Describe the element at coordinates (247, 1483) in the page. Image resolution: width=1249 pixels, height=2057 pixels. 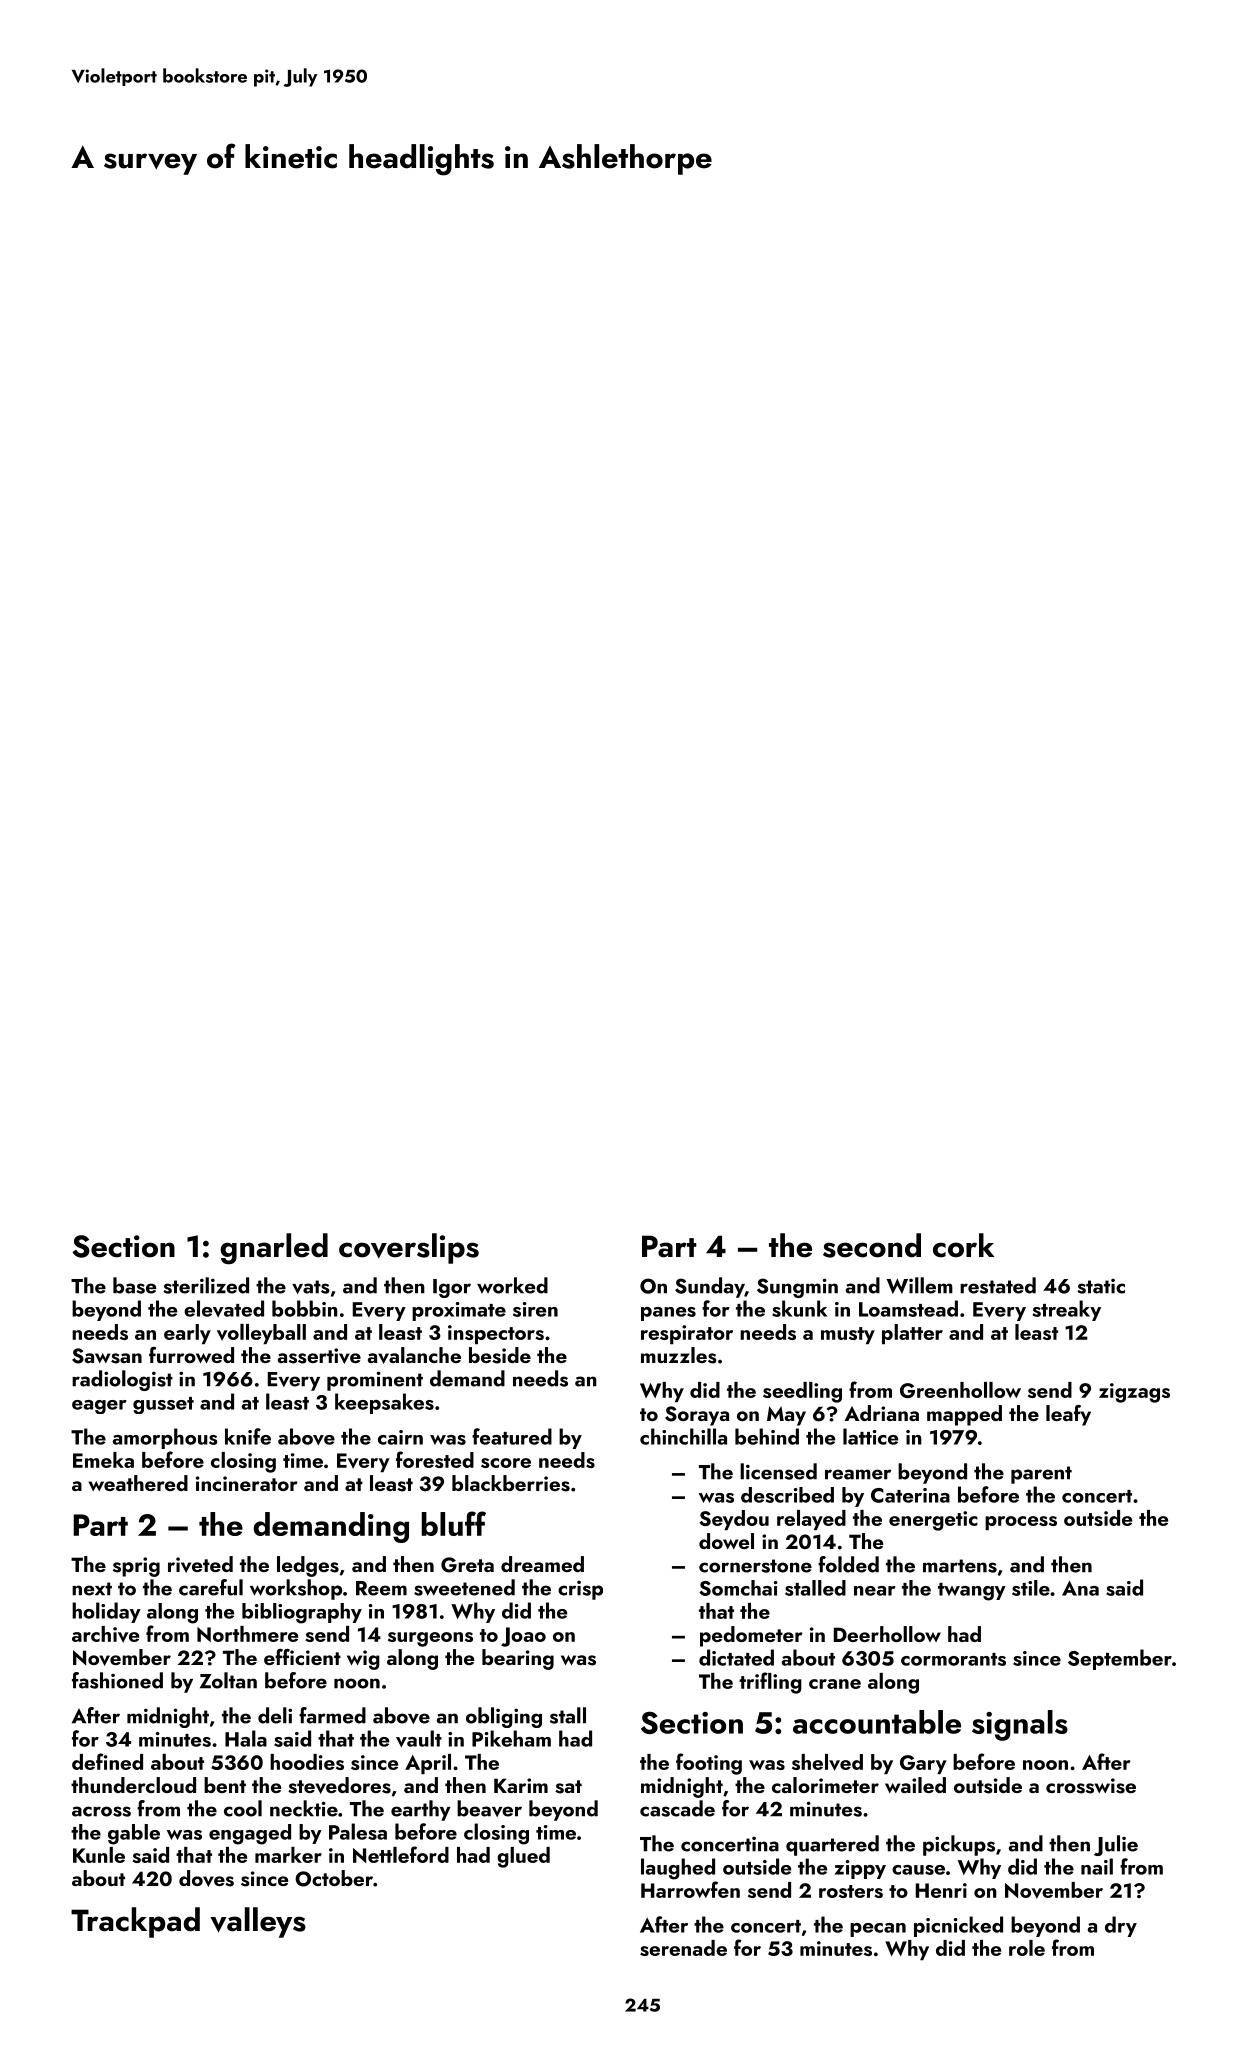
I see `incinerator` at that location.
